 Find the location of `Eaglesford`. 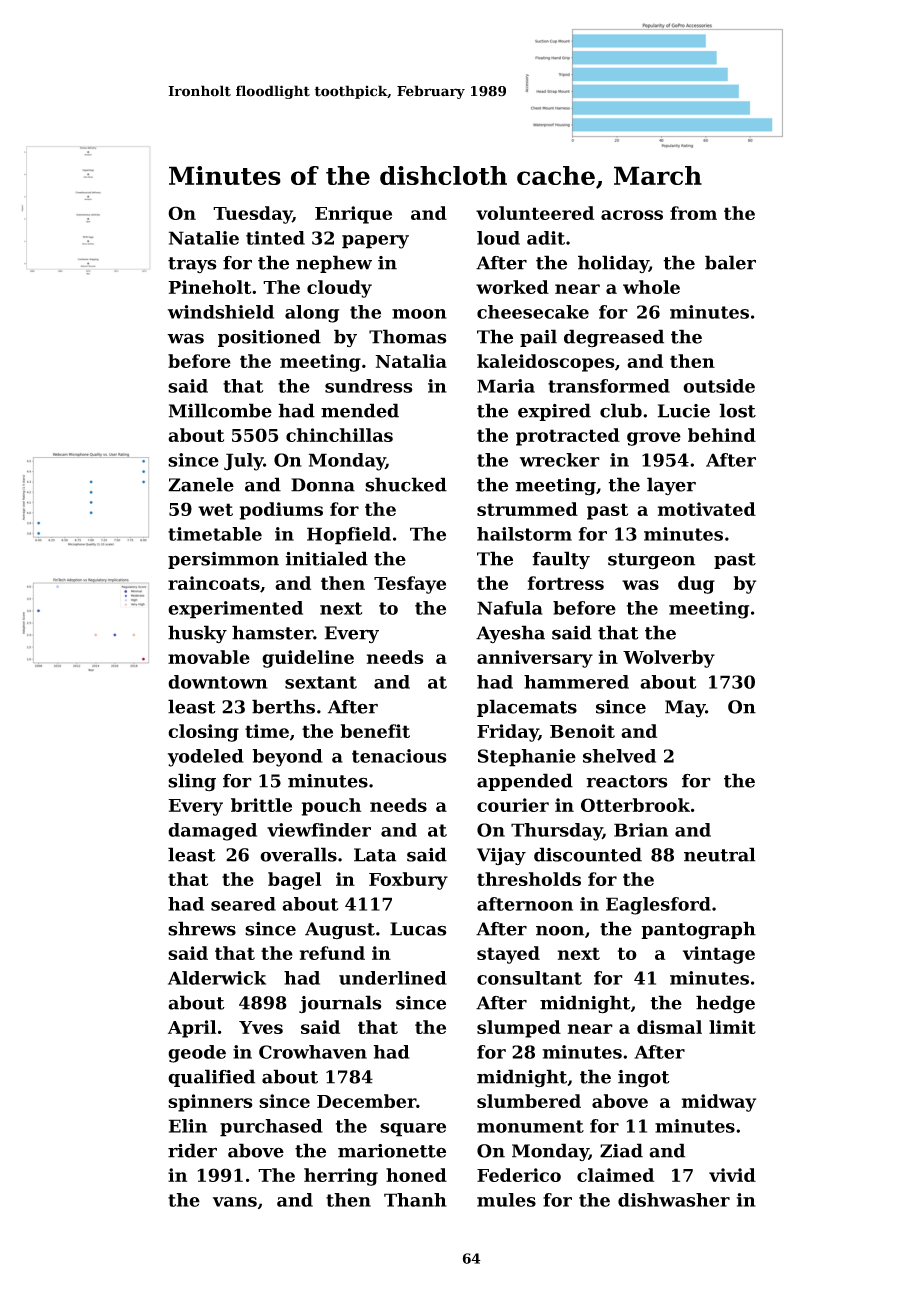

Eaglesford is located at coordinates (658, 906).
